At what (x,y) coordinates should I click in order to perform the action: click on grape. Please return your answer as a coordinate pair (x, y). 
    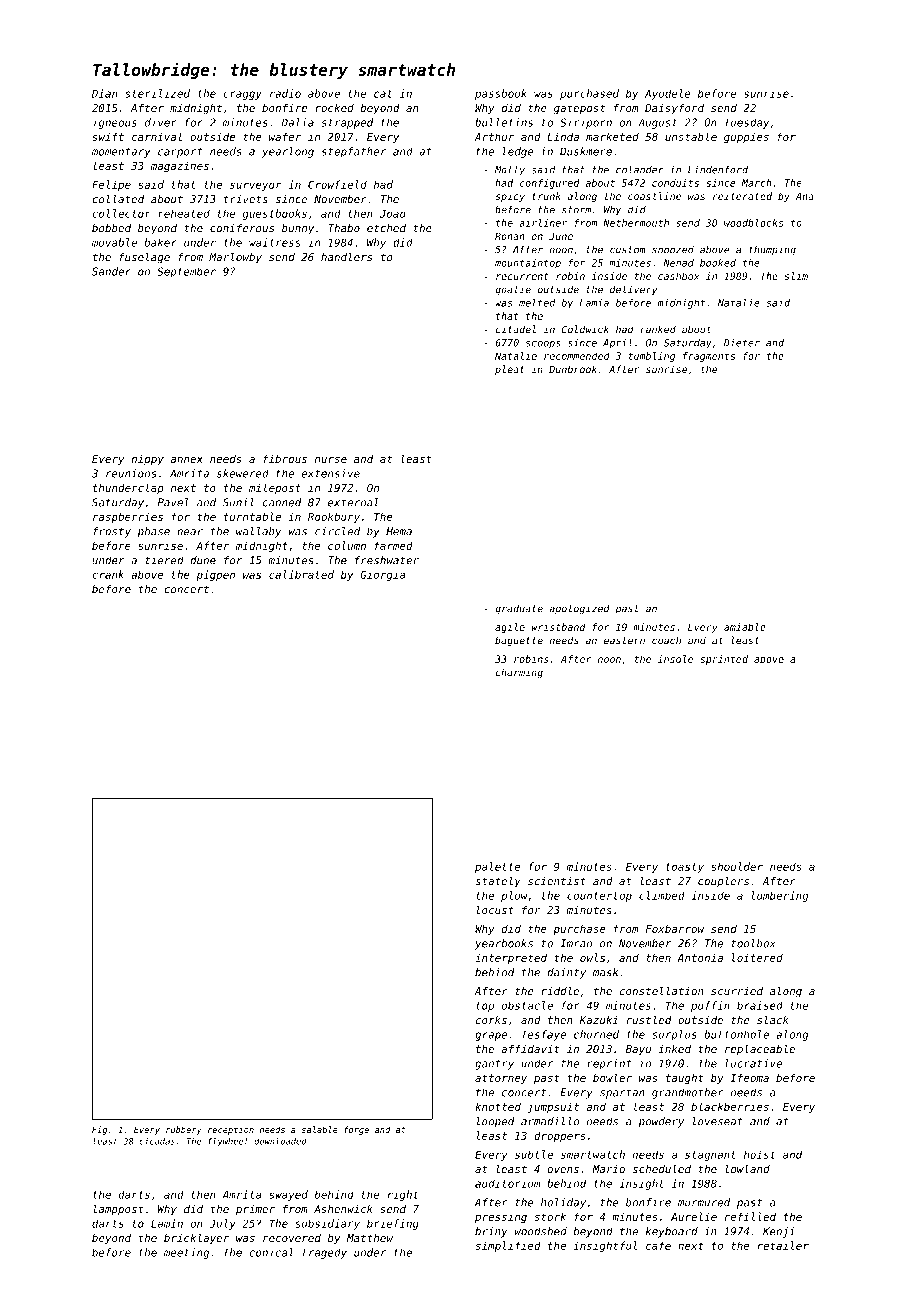
    Looking at the image, I should click on (491, 1036).
